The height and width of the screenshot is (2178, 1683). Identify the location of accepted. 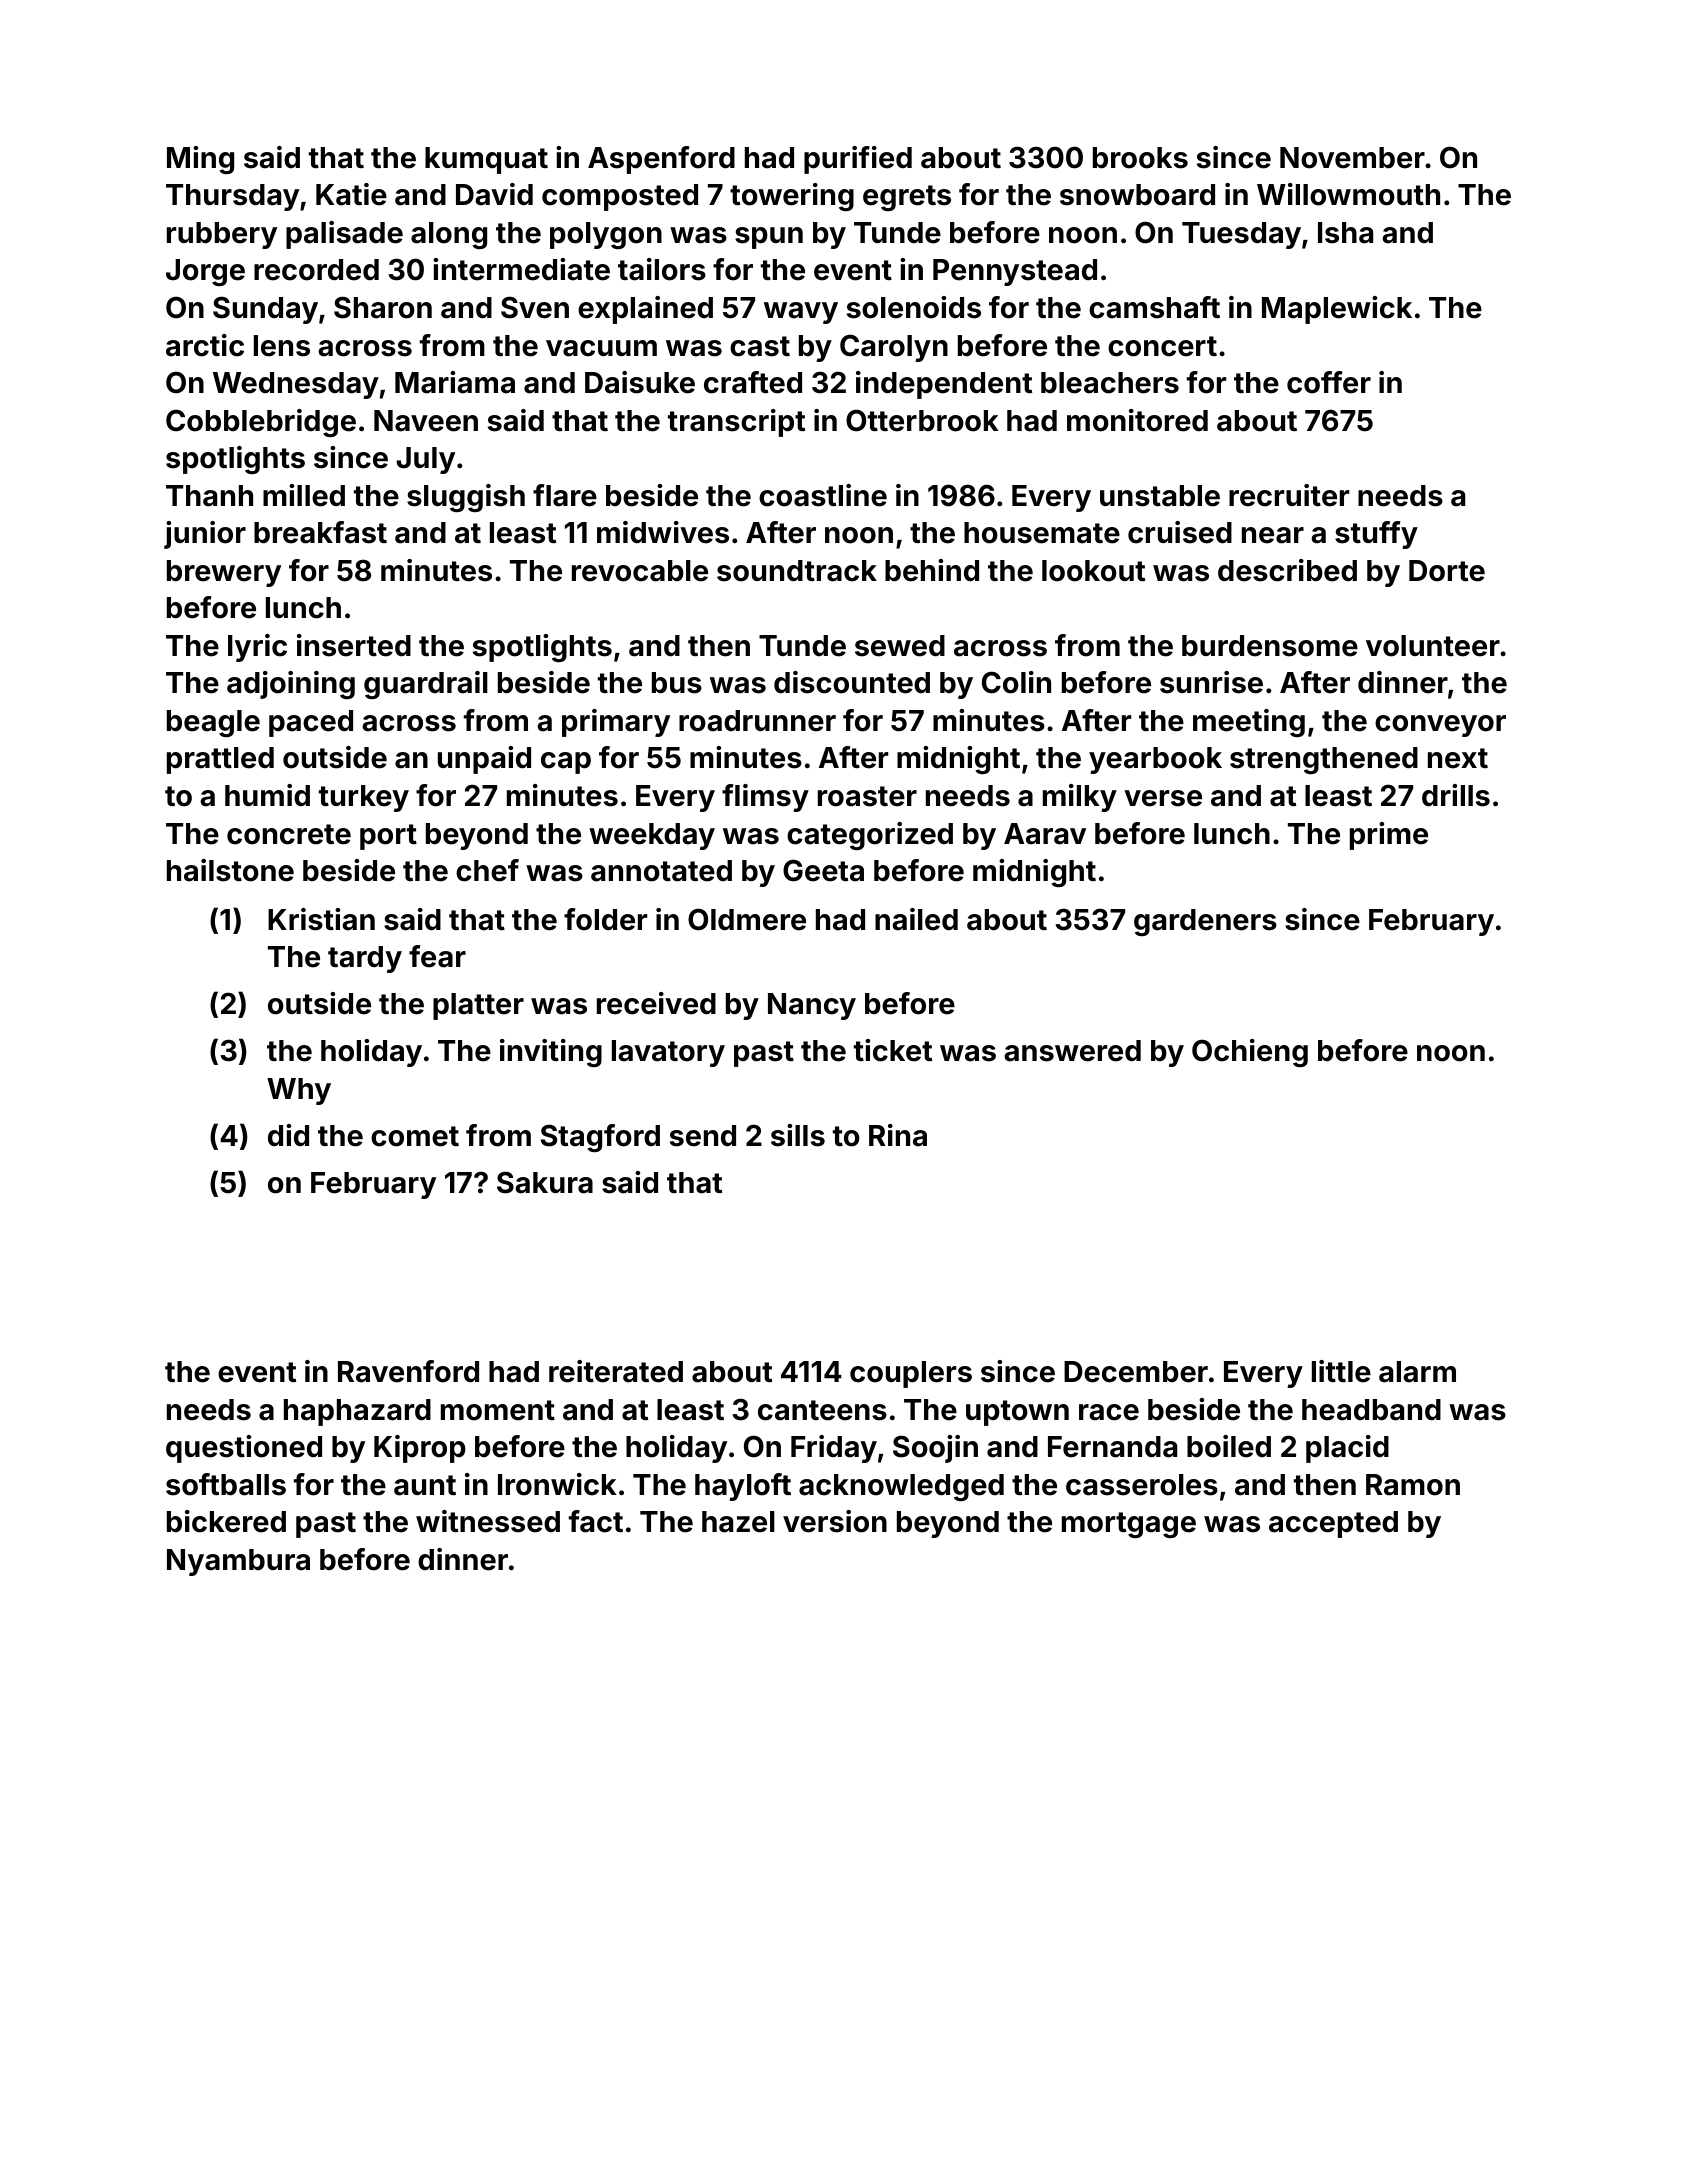
(1333, 1524).
